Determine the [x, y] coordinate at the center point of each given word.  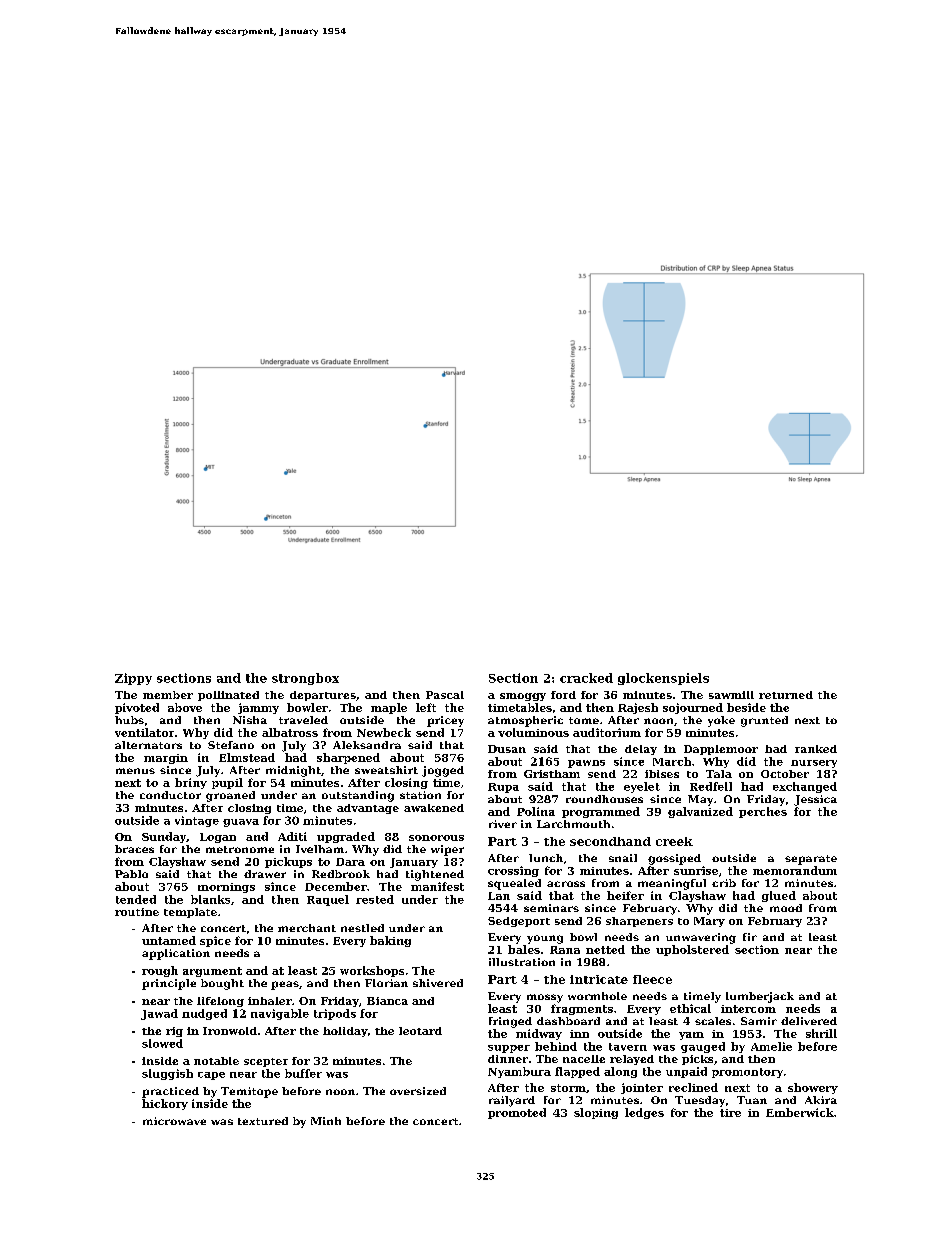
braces [134, 849]
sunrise [696, 870]
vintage [197, 821]
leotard [420, 1031]
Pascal [445, 695]
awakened [434, 808]
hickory [165, 1104]
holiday [345, 1032]
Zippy [133, 679]
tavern [628, 1047]
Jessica [815, 800]
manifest [437, 886]
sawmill [731, 695]
